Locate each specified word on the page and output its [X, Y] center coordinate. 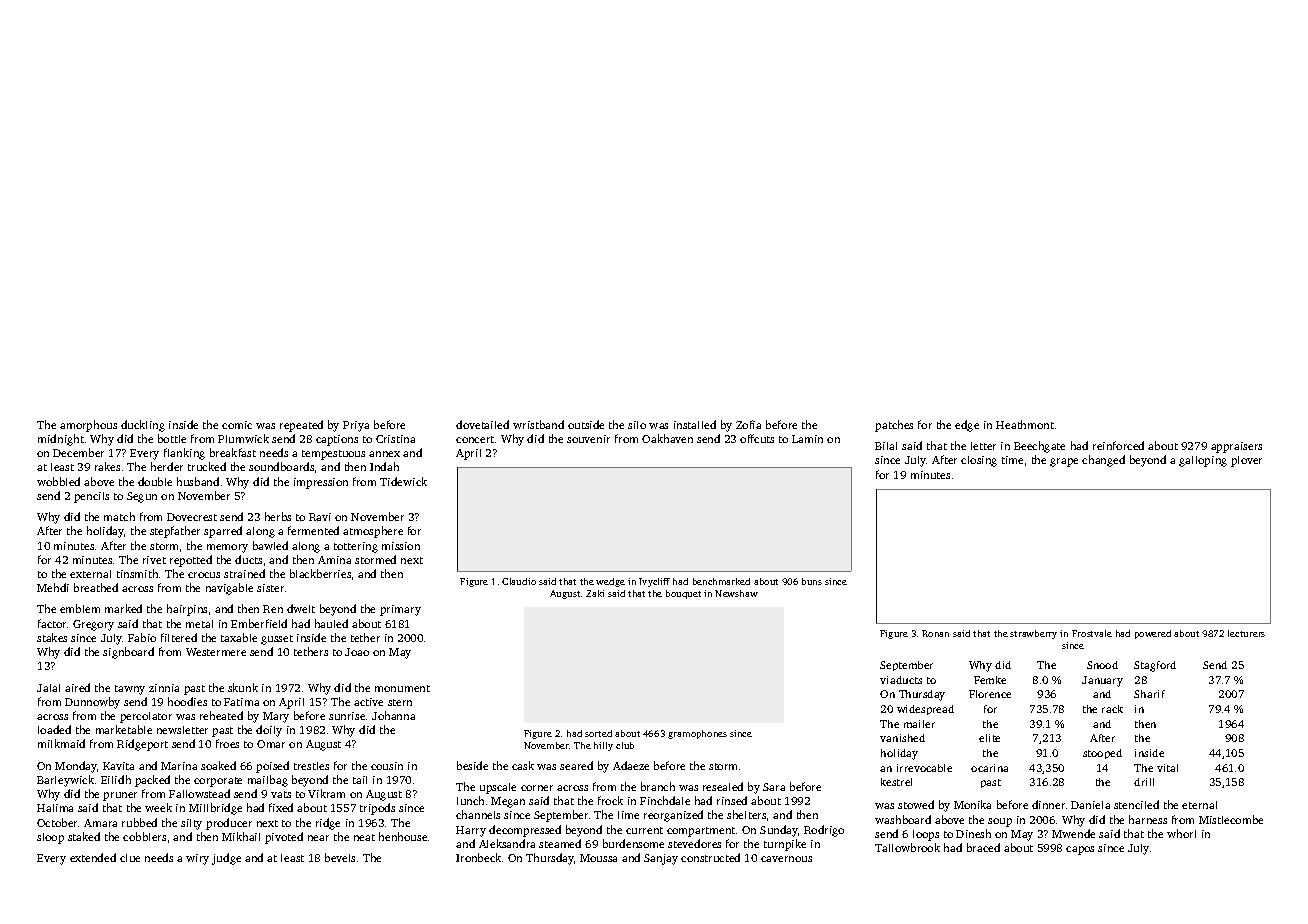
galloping [1203, 461]
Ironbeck [478, 857]
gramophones [697, 734]
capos [1080, 850]
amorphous [88, 426]
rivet [154, 560]
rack [1112, 709]
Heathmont [1025, 424]
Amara [100, 823]
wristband [538, 424]
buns [812, 581]
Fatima [241, 702]
